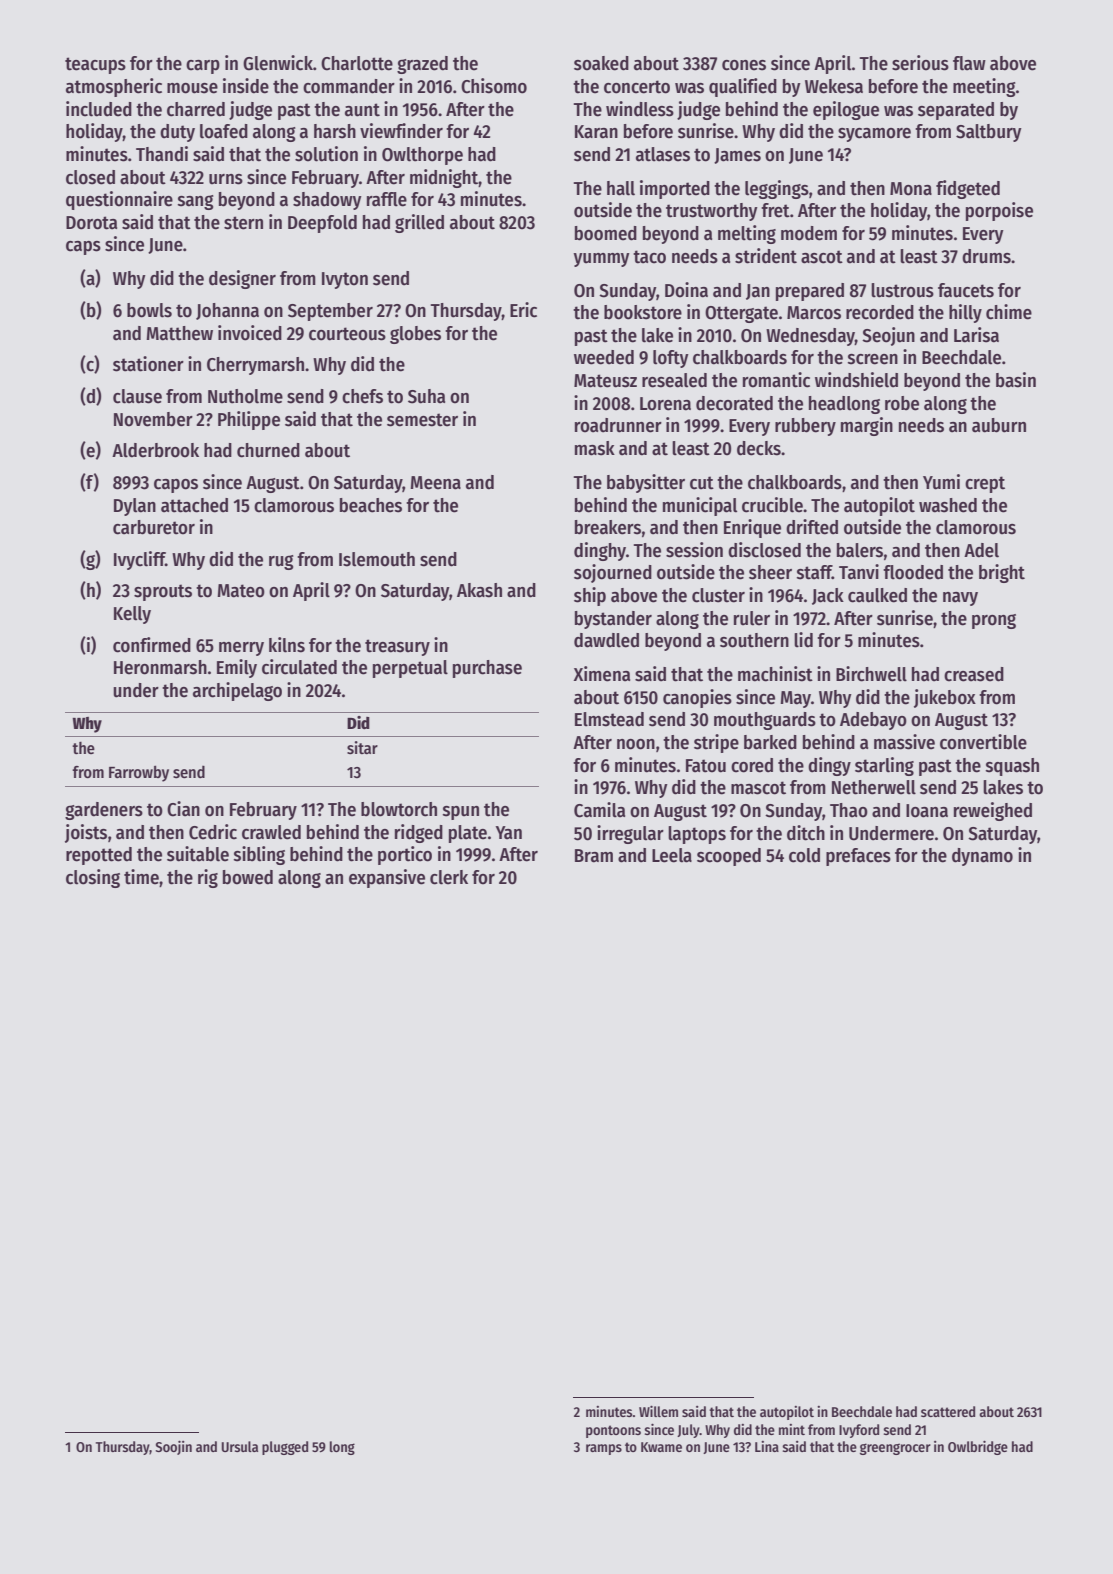 This screenshot has height=1574, width=1113. I want to click on invoiced, so click(250, 333).
